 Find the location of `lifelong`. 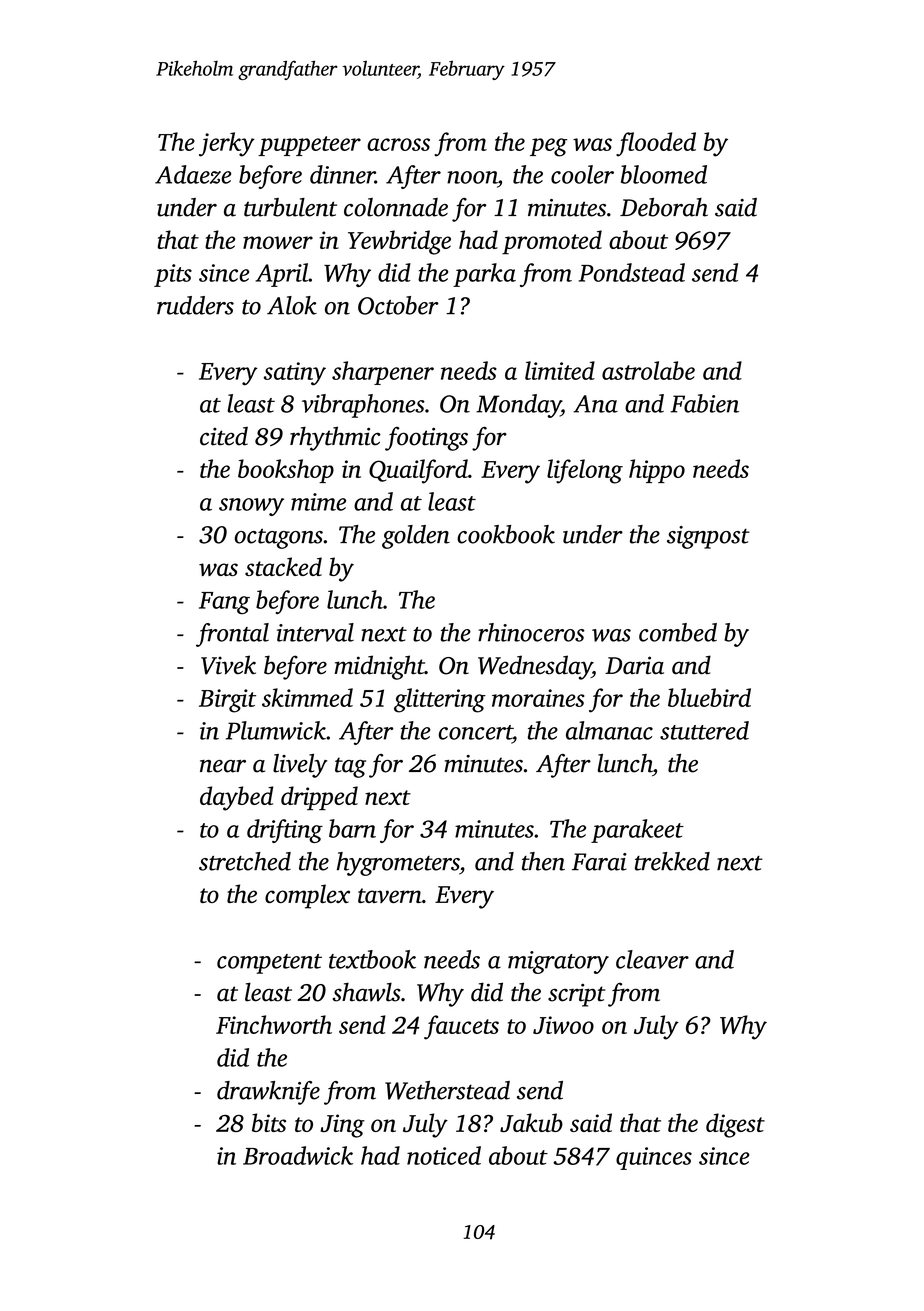

lifelong is located at coordinates (585, 471).
